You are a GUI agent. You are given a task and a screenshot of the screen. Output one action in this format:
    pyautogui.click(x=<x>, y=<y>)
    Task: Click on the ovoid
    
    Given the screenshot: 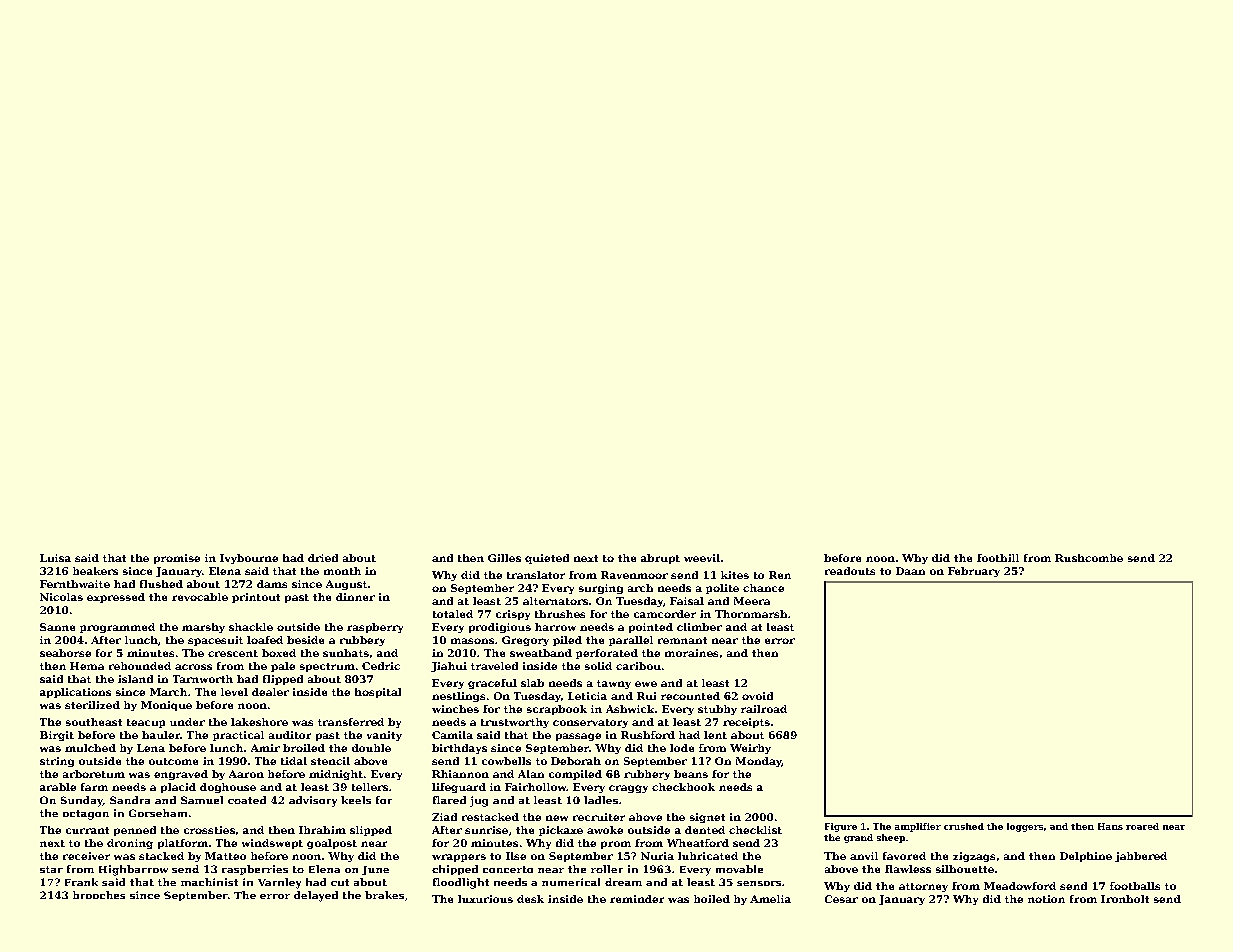 What is the action you would take?
    pyautogui.click(x=757, y=696)
